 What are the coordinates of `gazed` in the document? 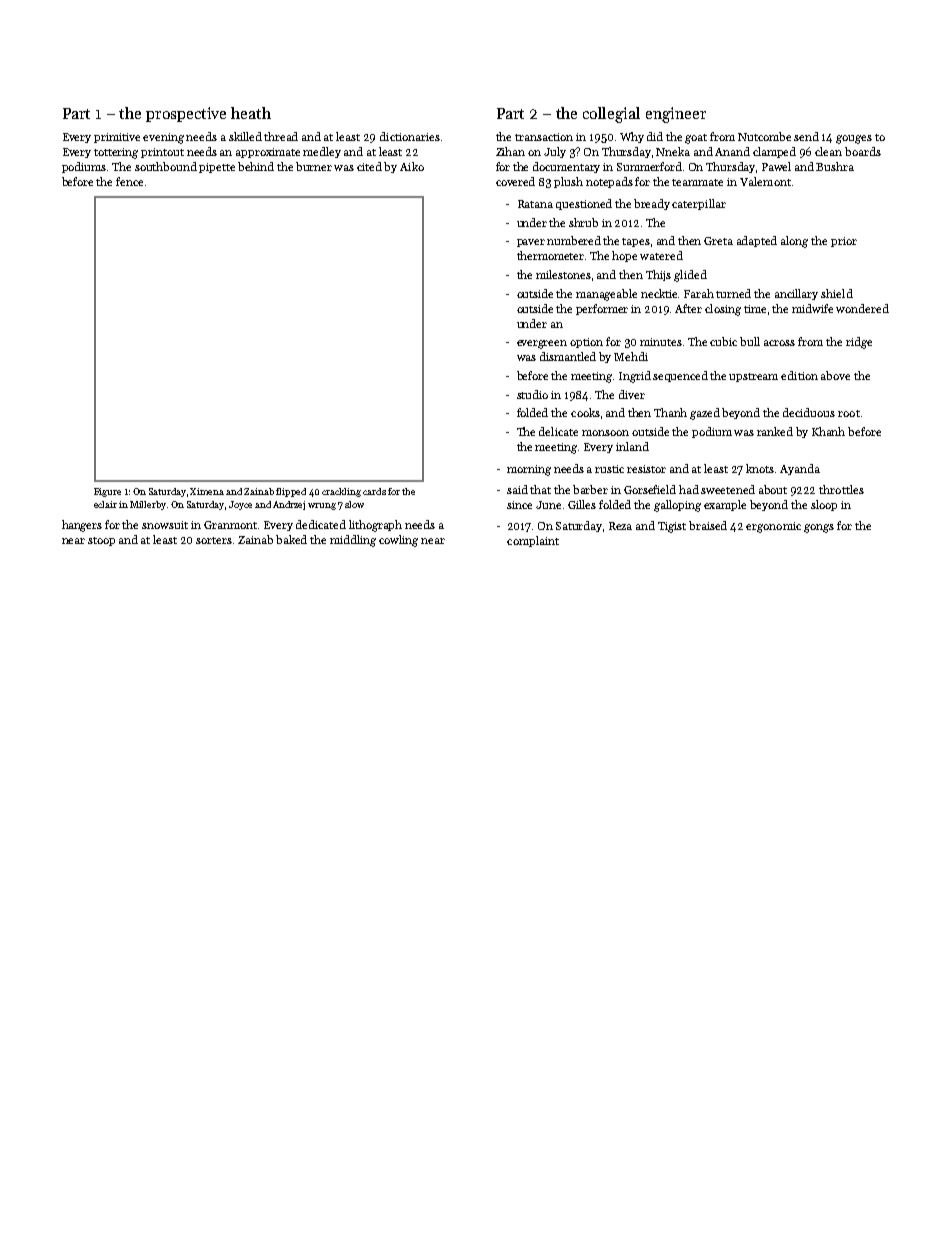 It's located at (705, 414).
